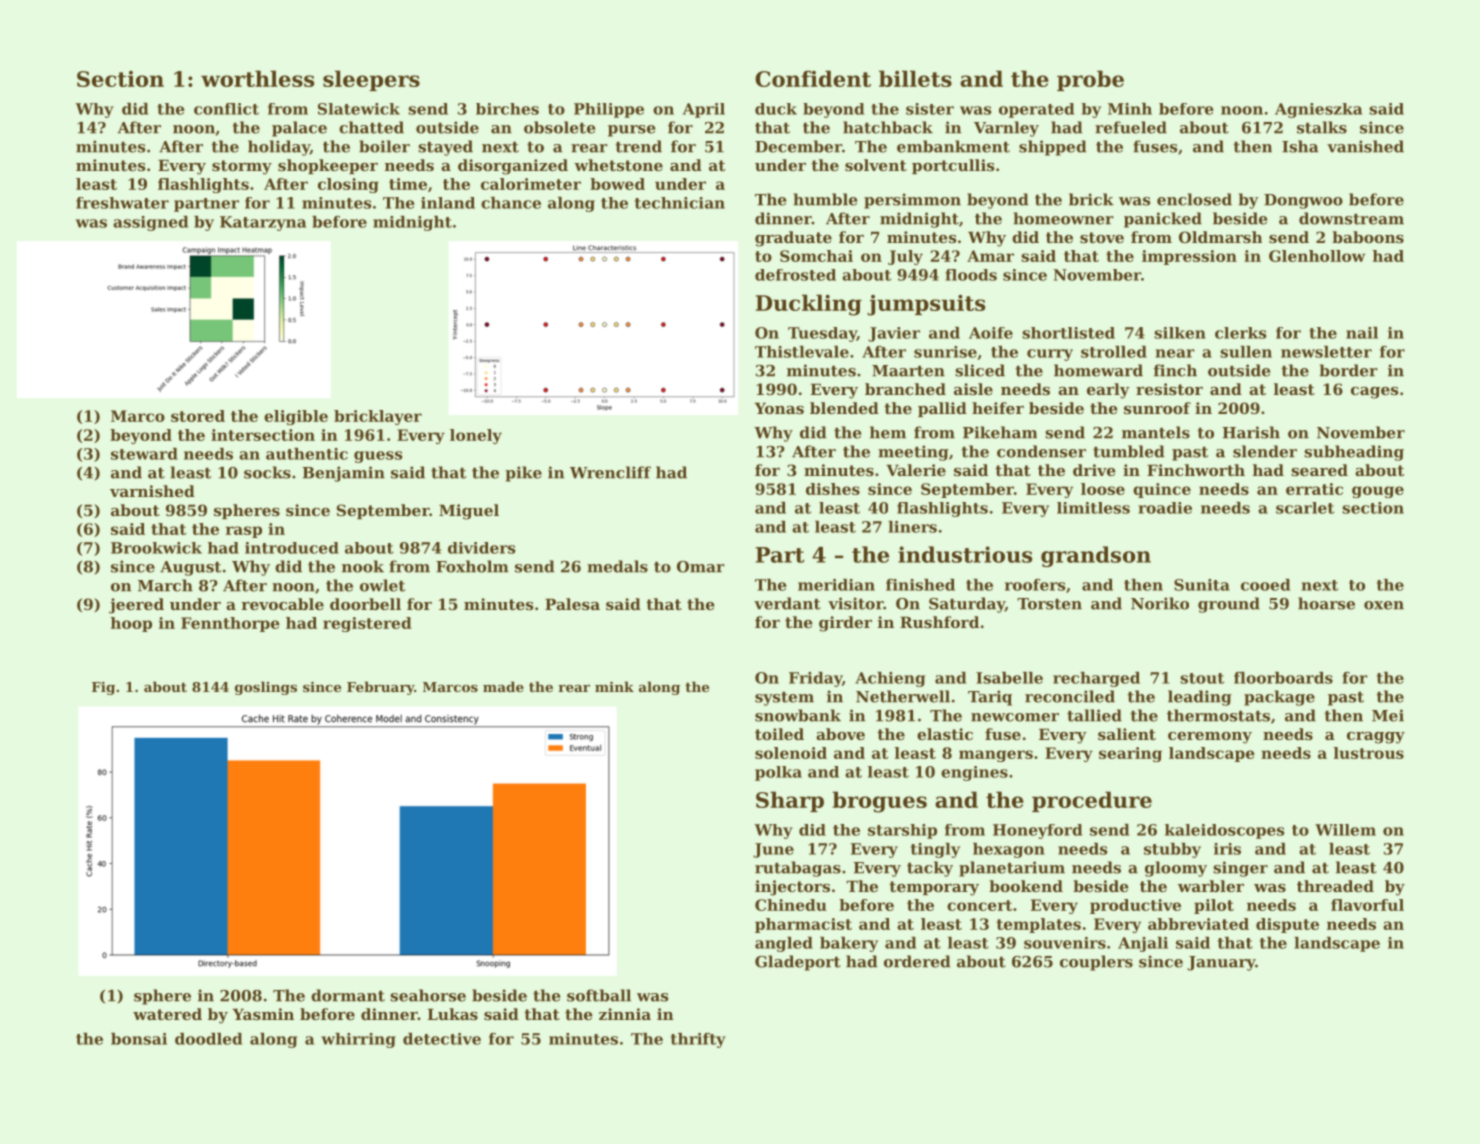 This page has width=1480, height=1144. I want to click on trend, so click(638, 146).
